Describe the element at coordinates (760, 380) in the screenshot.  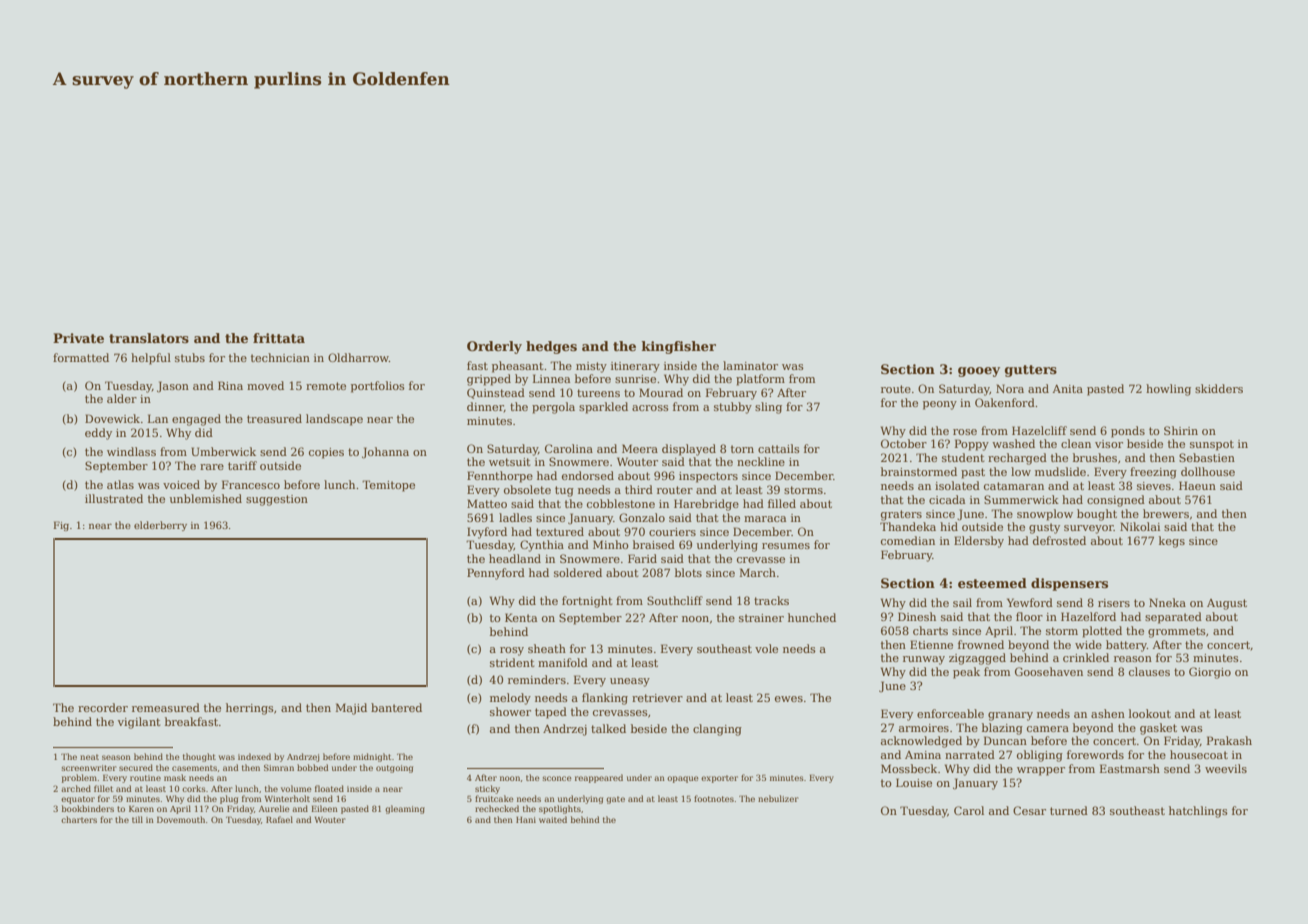
I see `platform` at that location.
